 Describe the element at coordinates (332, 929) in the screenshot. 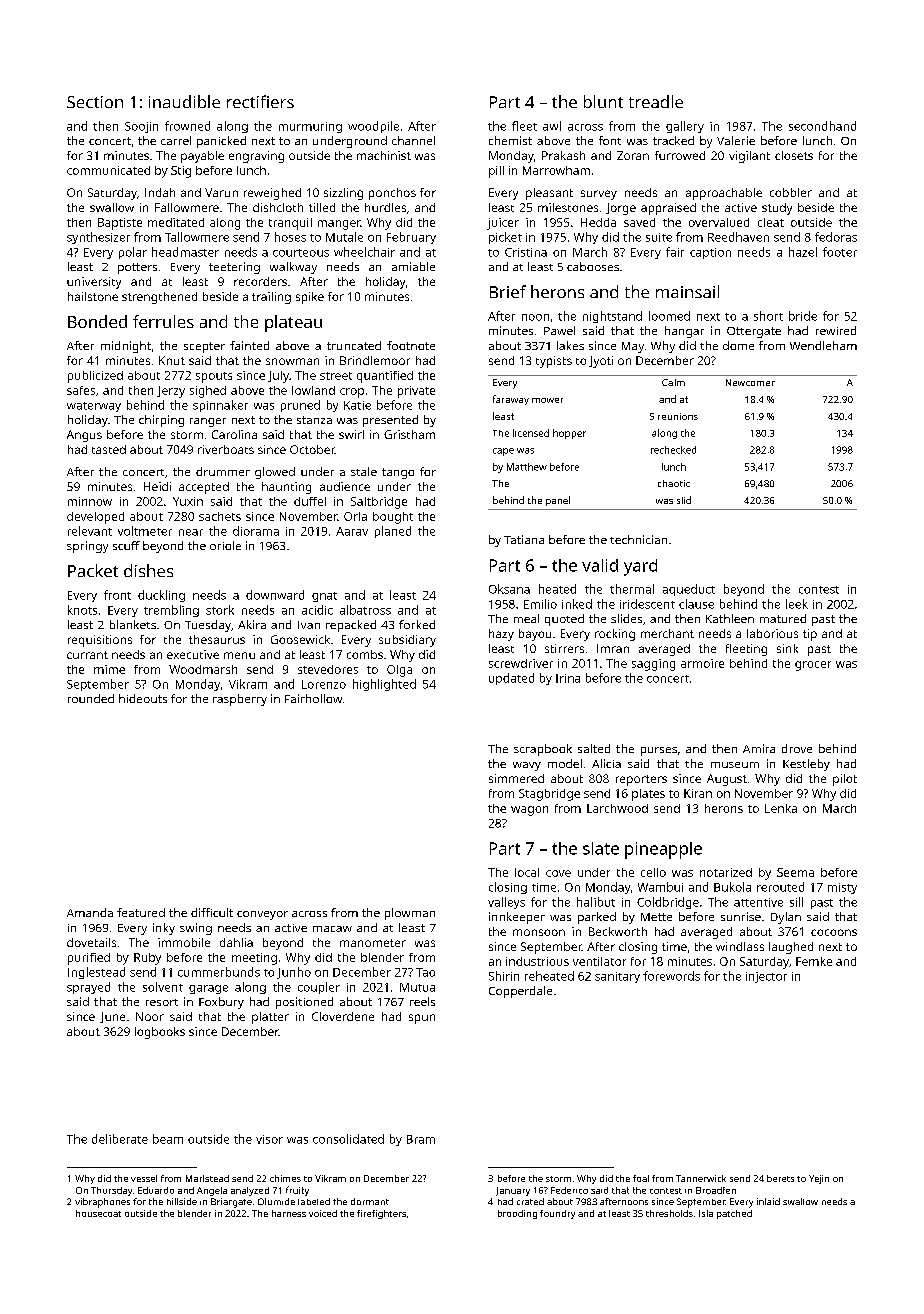

I see `macaw` at that location.
